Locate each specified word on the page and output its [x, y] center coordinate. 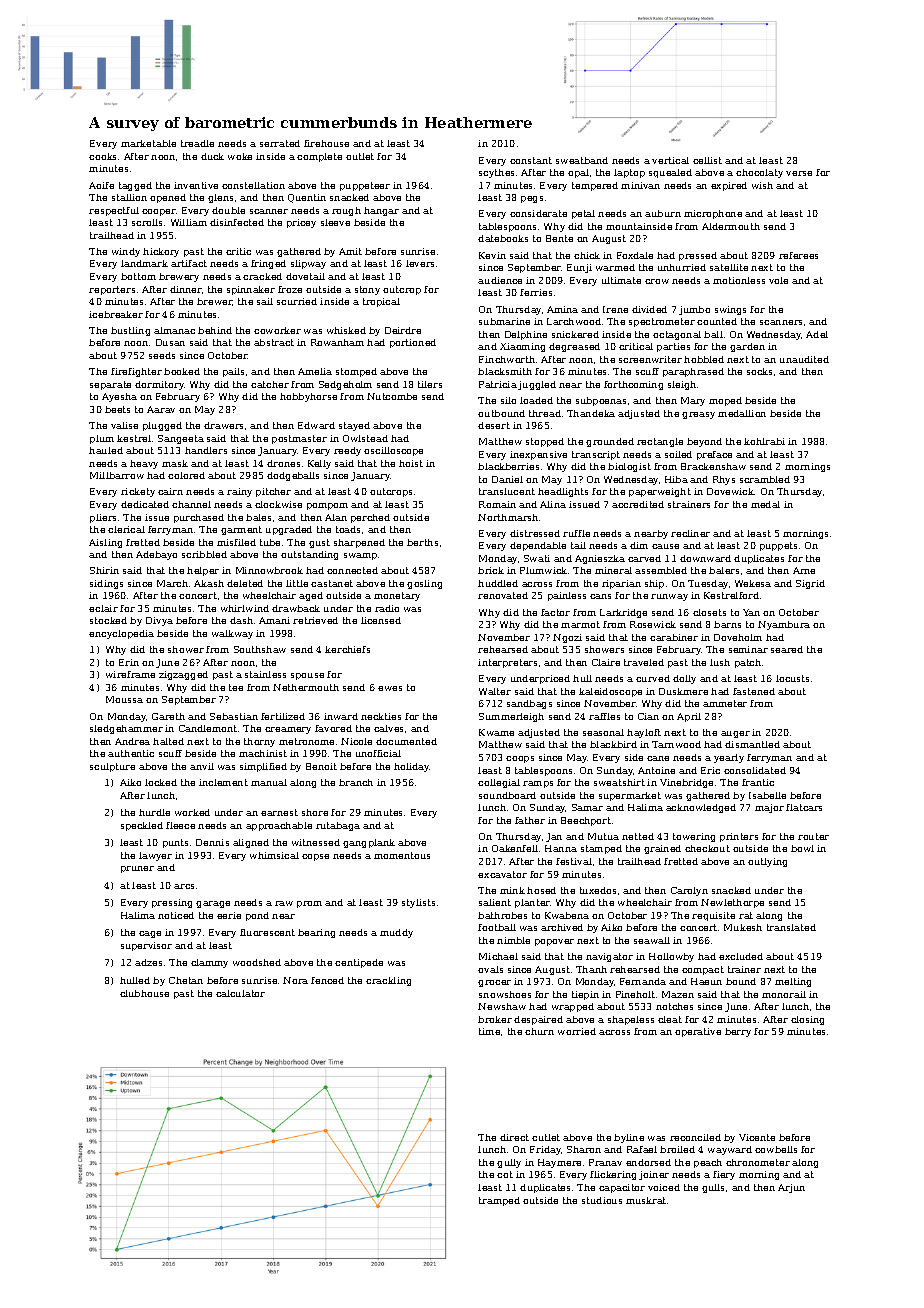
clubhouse [144, 993]
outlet [360, 156]
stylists [418, 903]
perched [370, 518]
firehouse [326, 143]
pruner [137, 869]
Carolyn [689, 891]
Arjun [791, 1188]
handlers [206, 450]
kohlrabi [764, 441]
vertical [670, 160]
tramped [499, 1201]
